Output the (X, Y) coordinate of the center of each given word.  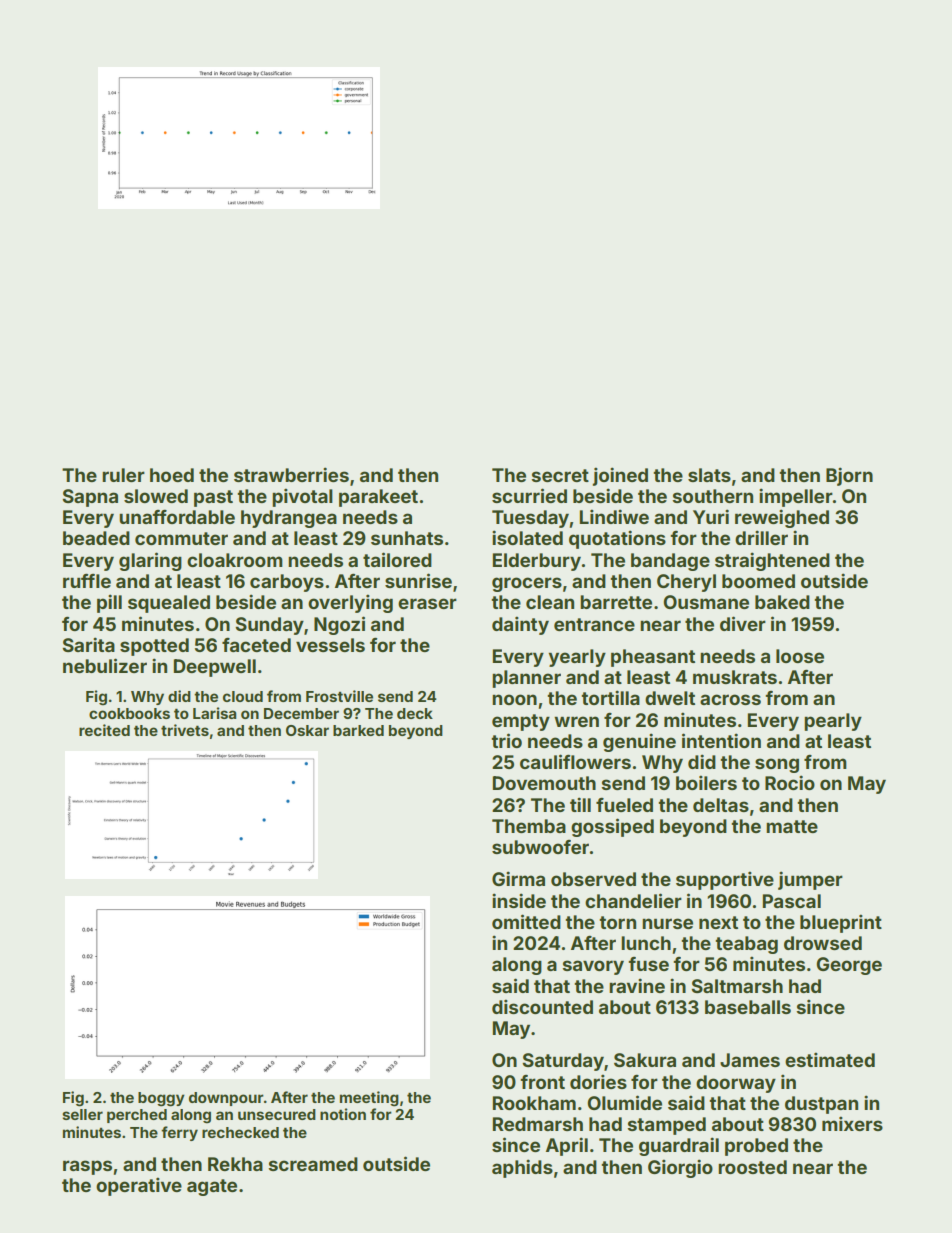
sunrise (418, 580)
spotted (154, 647)
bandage (670, 562)
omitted (526, 921)
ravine (637, 985)
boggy (161, 1099)
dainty (520, 625)
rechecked (240, 1132)
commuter (181, 538)
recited (104, 730)
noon (514, 699)
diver (743, 623)
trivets (185, 730)
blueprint (841, 923)
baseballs (748, 1007)
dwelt (670, 698)
